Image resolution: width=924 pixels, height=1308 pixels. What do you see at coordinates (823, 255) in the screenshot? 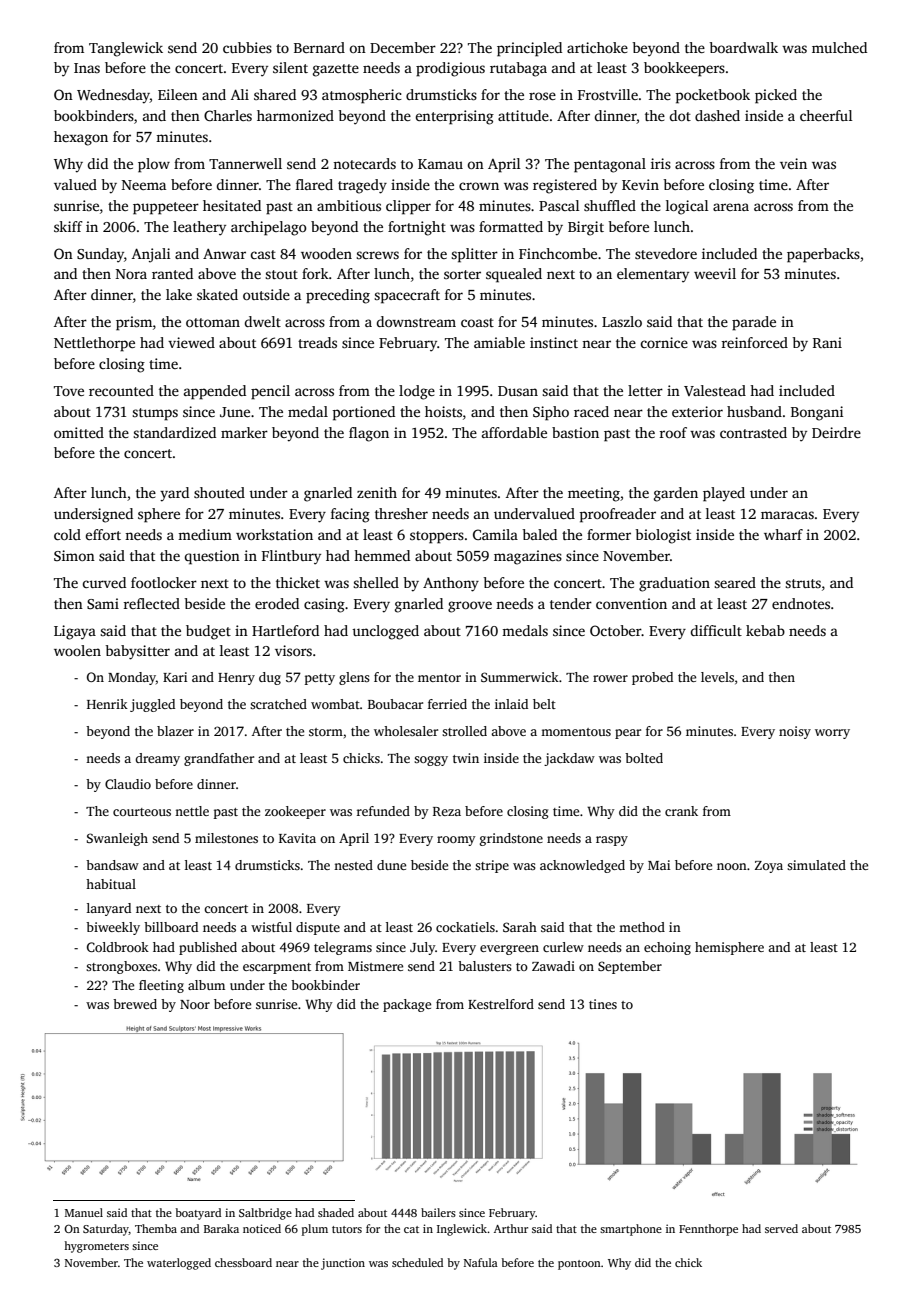
I see `paperbacks` at bounding box center [823, 255].
